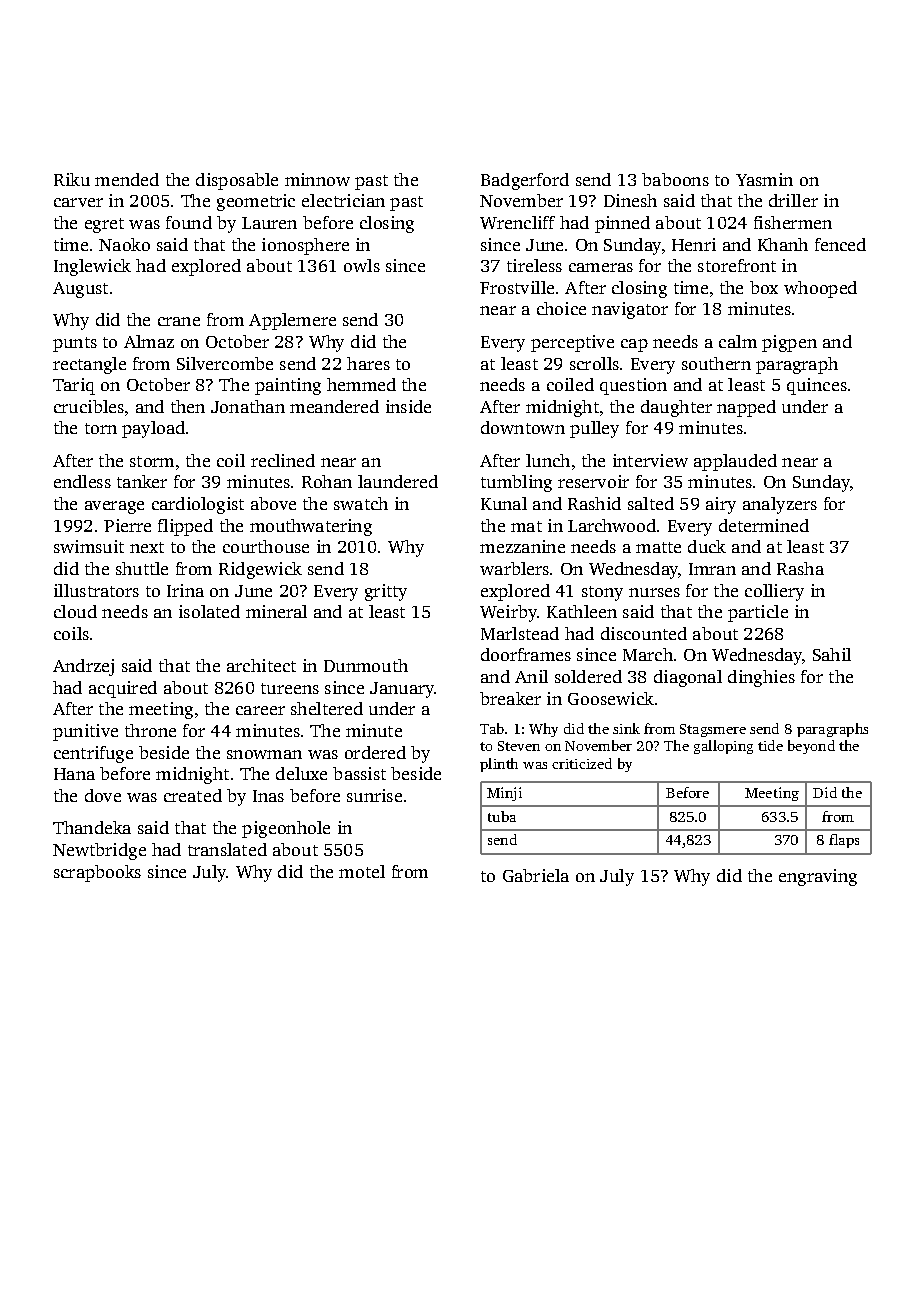 The height and width of the screenshot is (1311, 924). What do you see at coordinates (114, 507) in the screenshot?
I see `average` at bounding box center [114, 507].
